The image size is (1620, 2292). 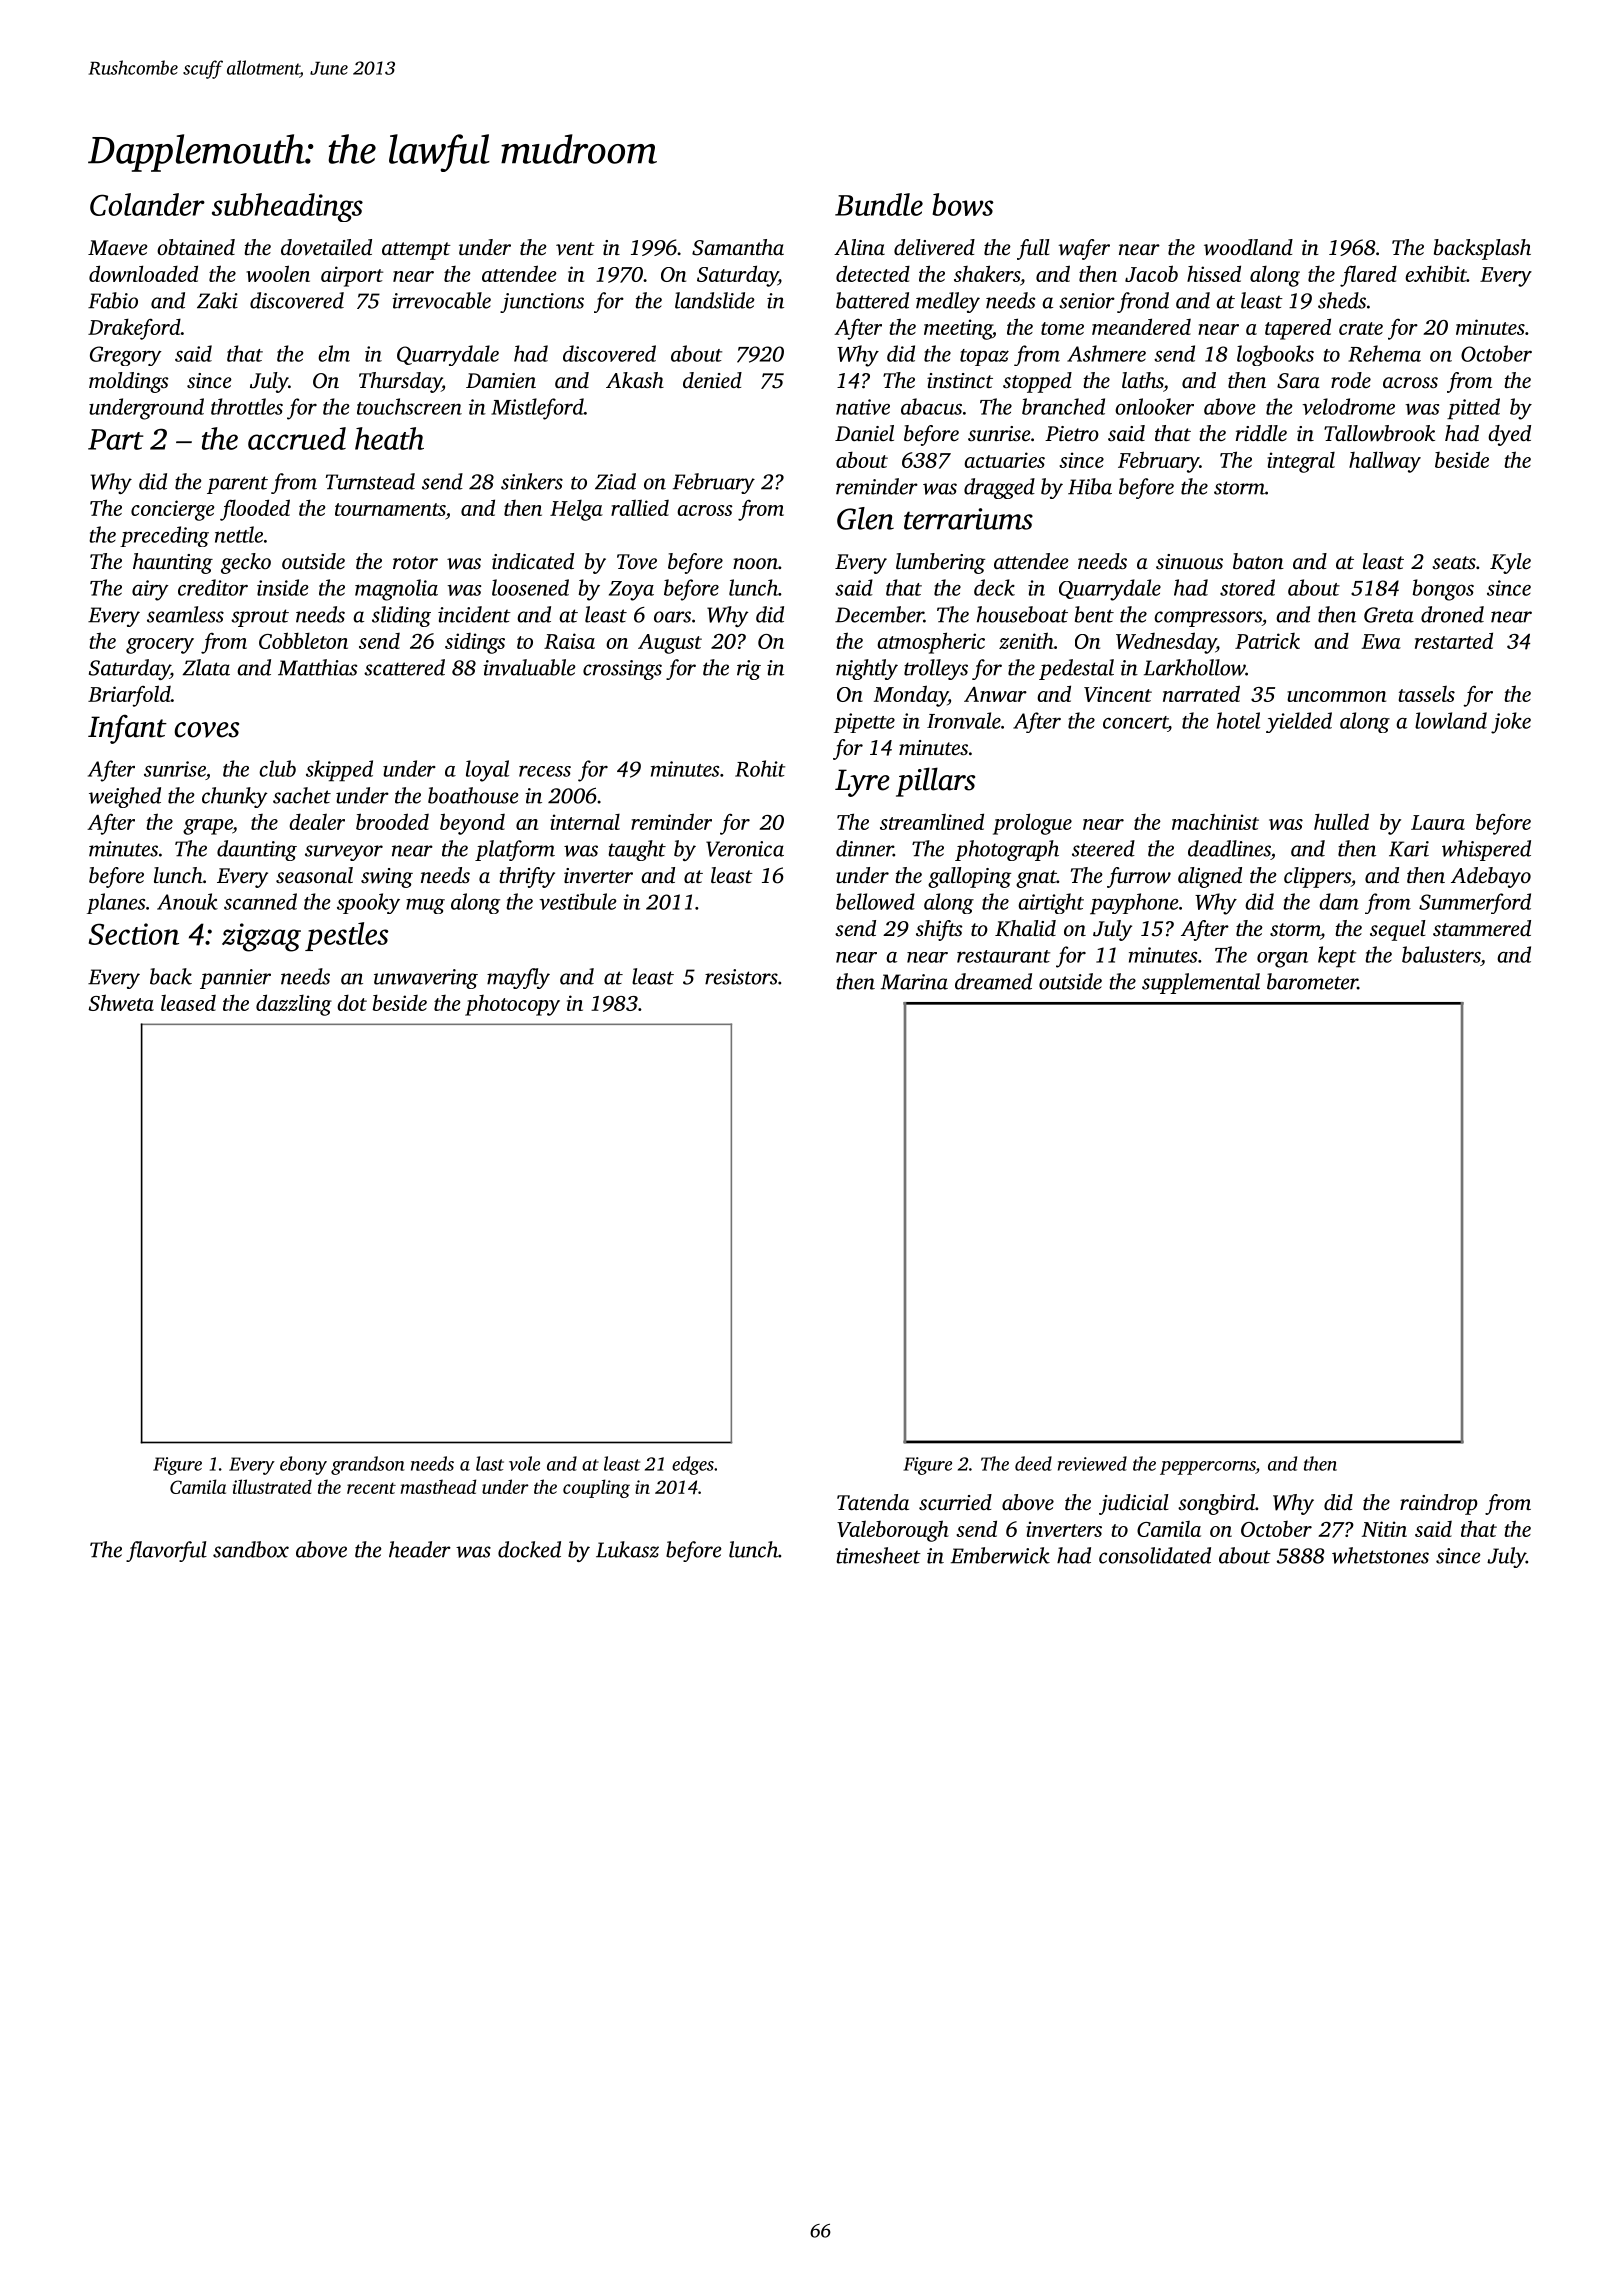 What do you see at coordinates (147, 204) in the document?
I see `Colander` at bounding box center [147, 204].
